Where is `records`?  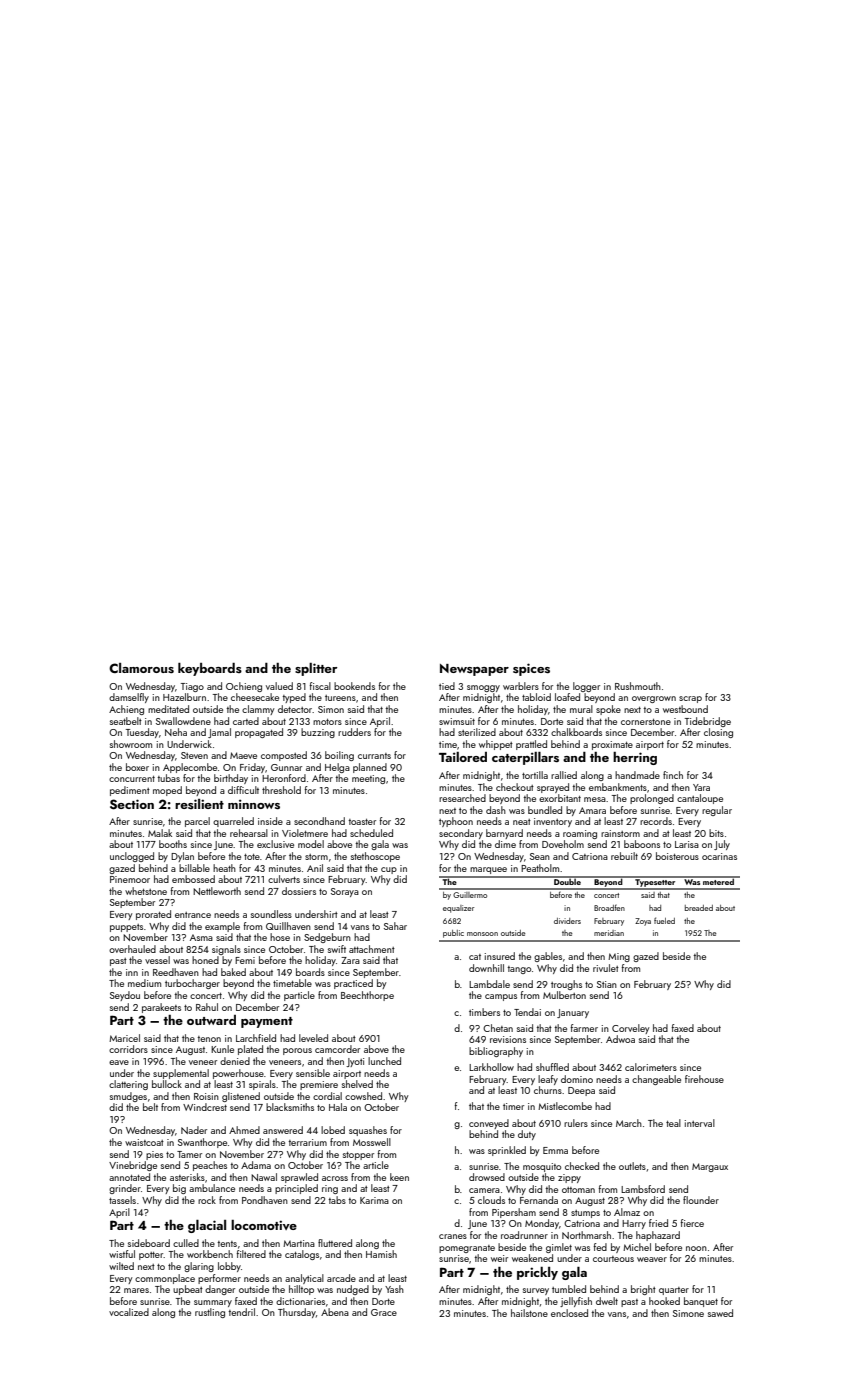
records is located at coordinates (656, 821).
